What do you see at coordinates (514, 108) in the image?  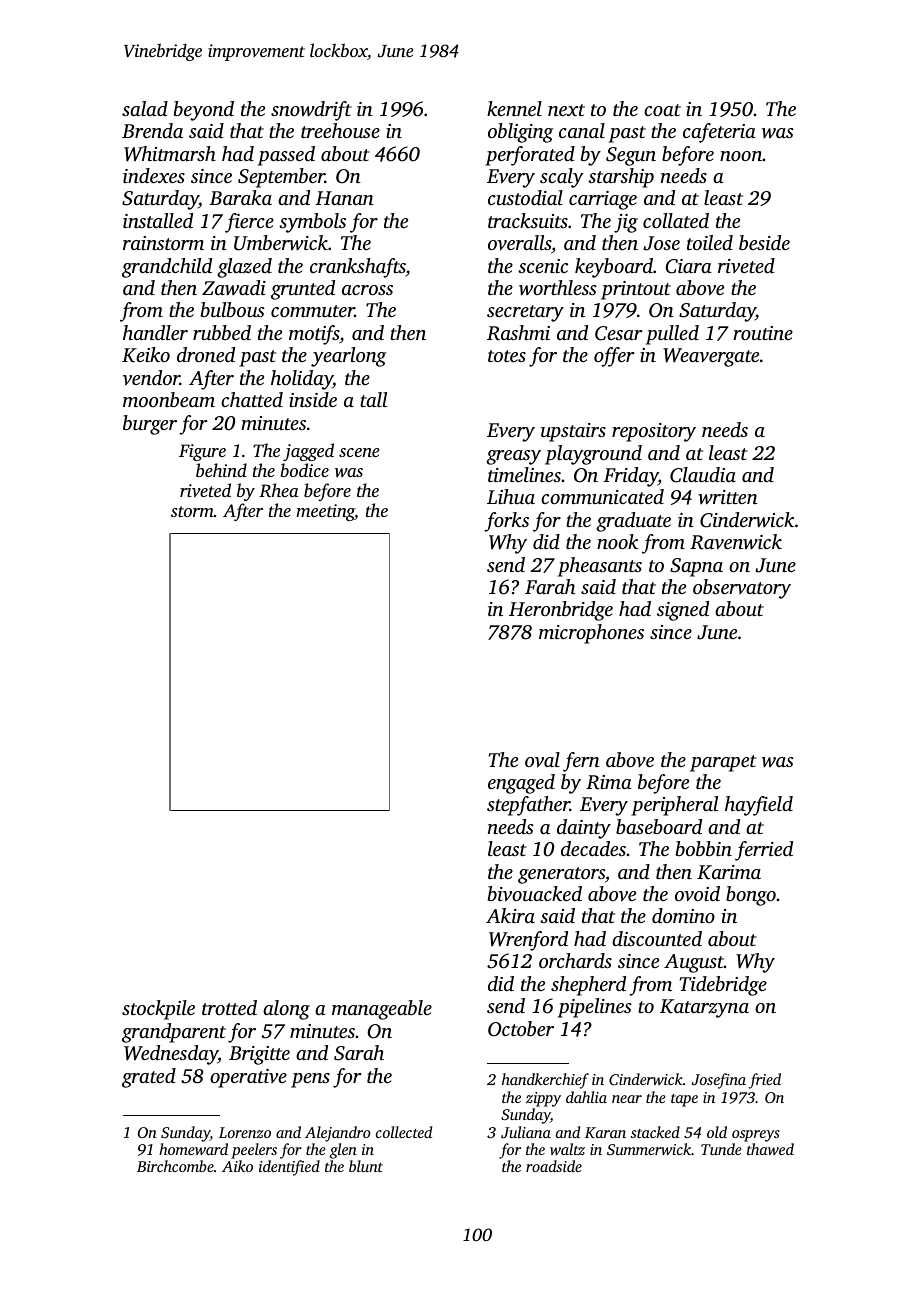 I see `kennel` at bounding box center [514, 108].
